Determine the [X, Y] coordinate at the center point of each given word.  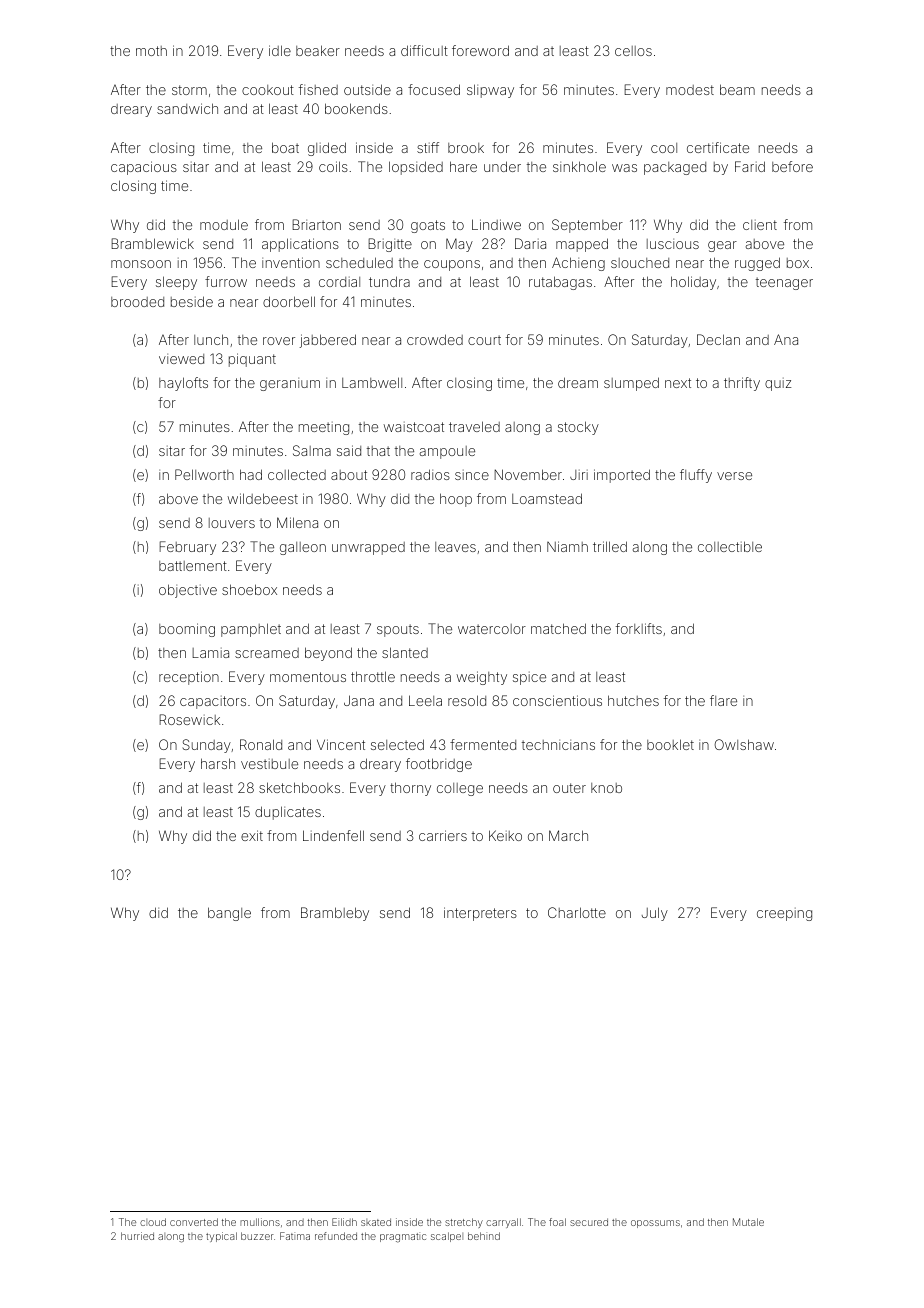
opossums [655, 1224]
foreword [480, 50]
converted [194, 1222]
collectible [730, 546]
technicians [558, 745]
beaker [318, 50]
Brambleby [335, 914]
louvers [232, 523]
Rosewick [189, 719]
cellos [633, 51]
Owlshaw [744, 744]
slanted [405, 652]
